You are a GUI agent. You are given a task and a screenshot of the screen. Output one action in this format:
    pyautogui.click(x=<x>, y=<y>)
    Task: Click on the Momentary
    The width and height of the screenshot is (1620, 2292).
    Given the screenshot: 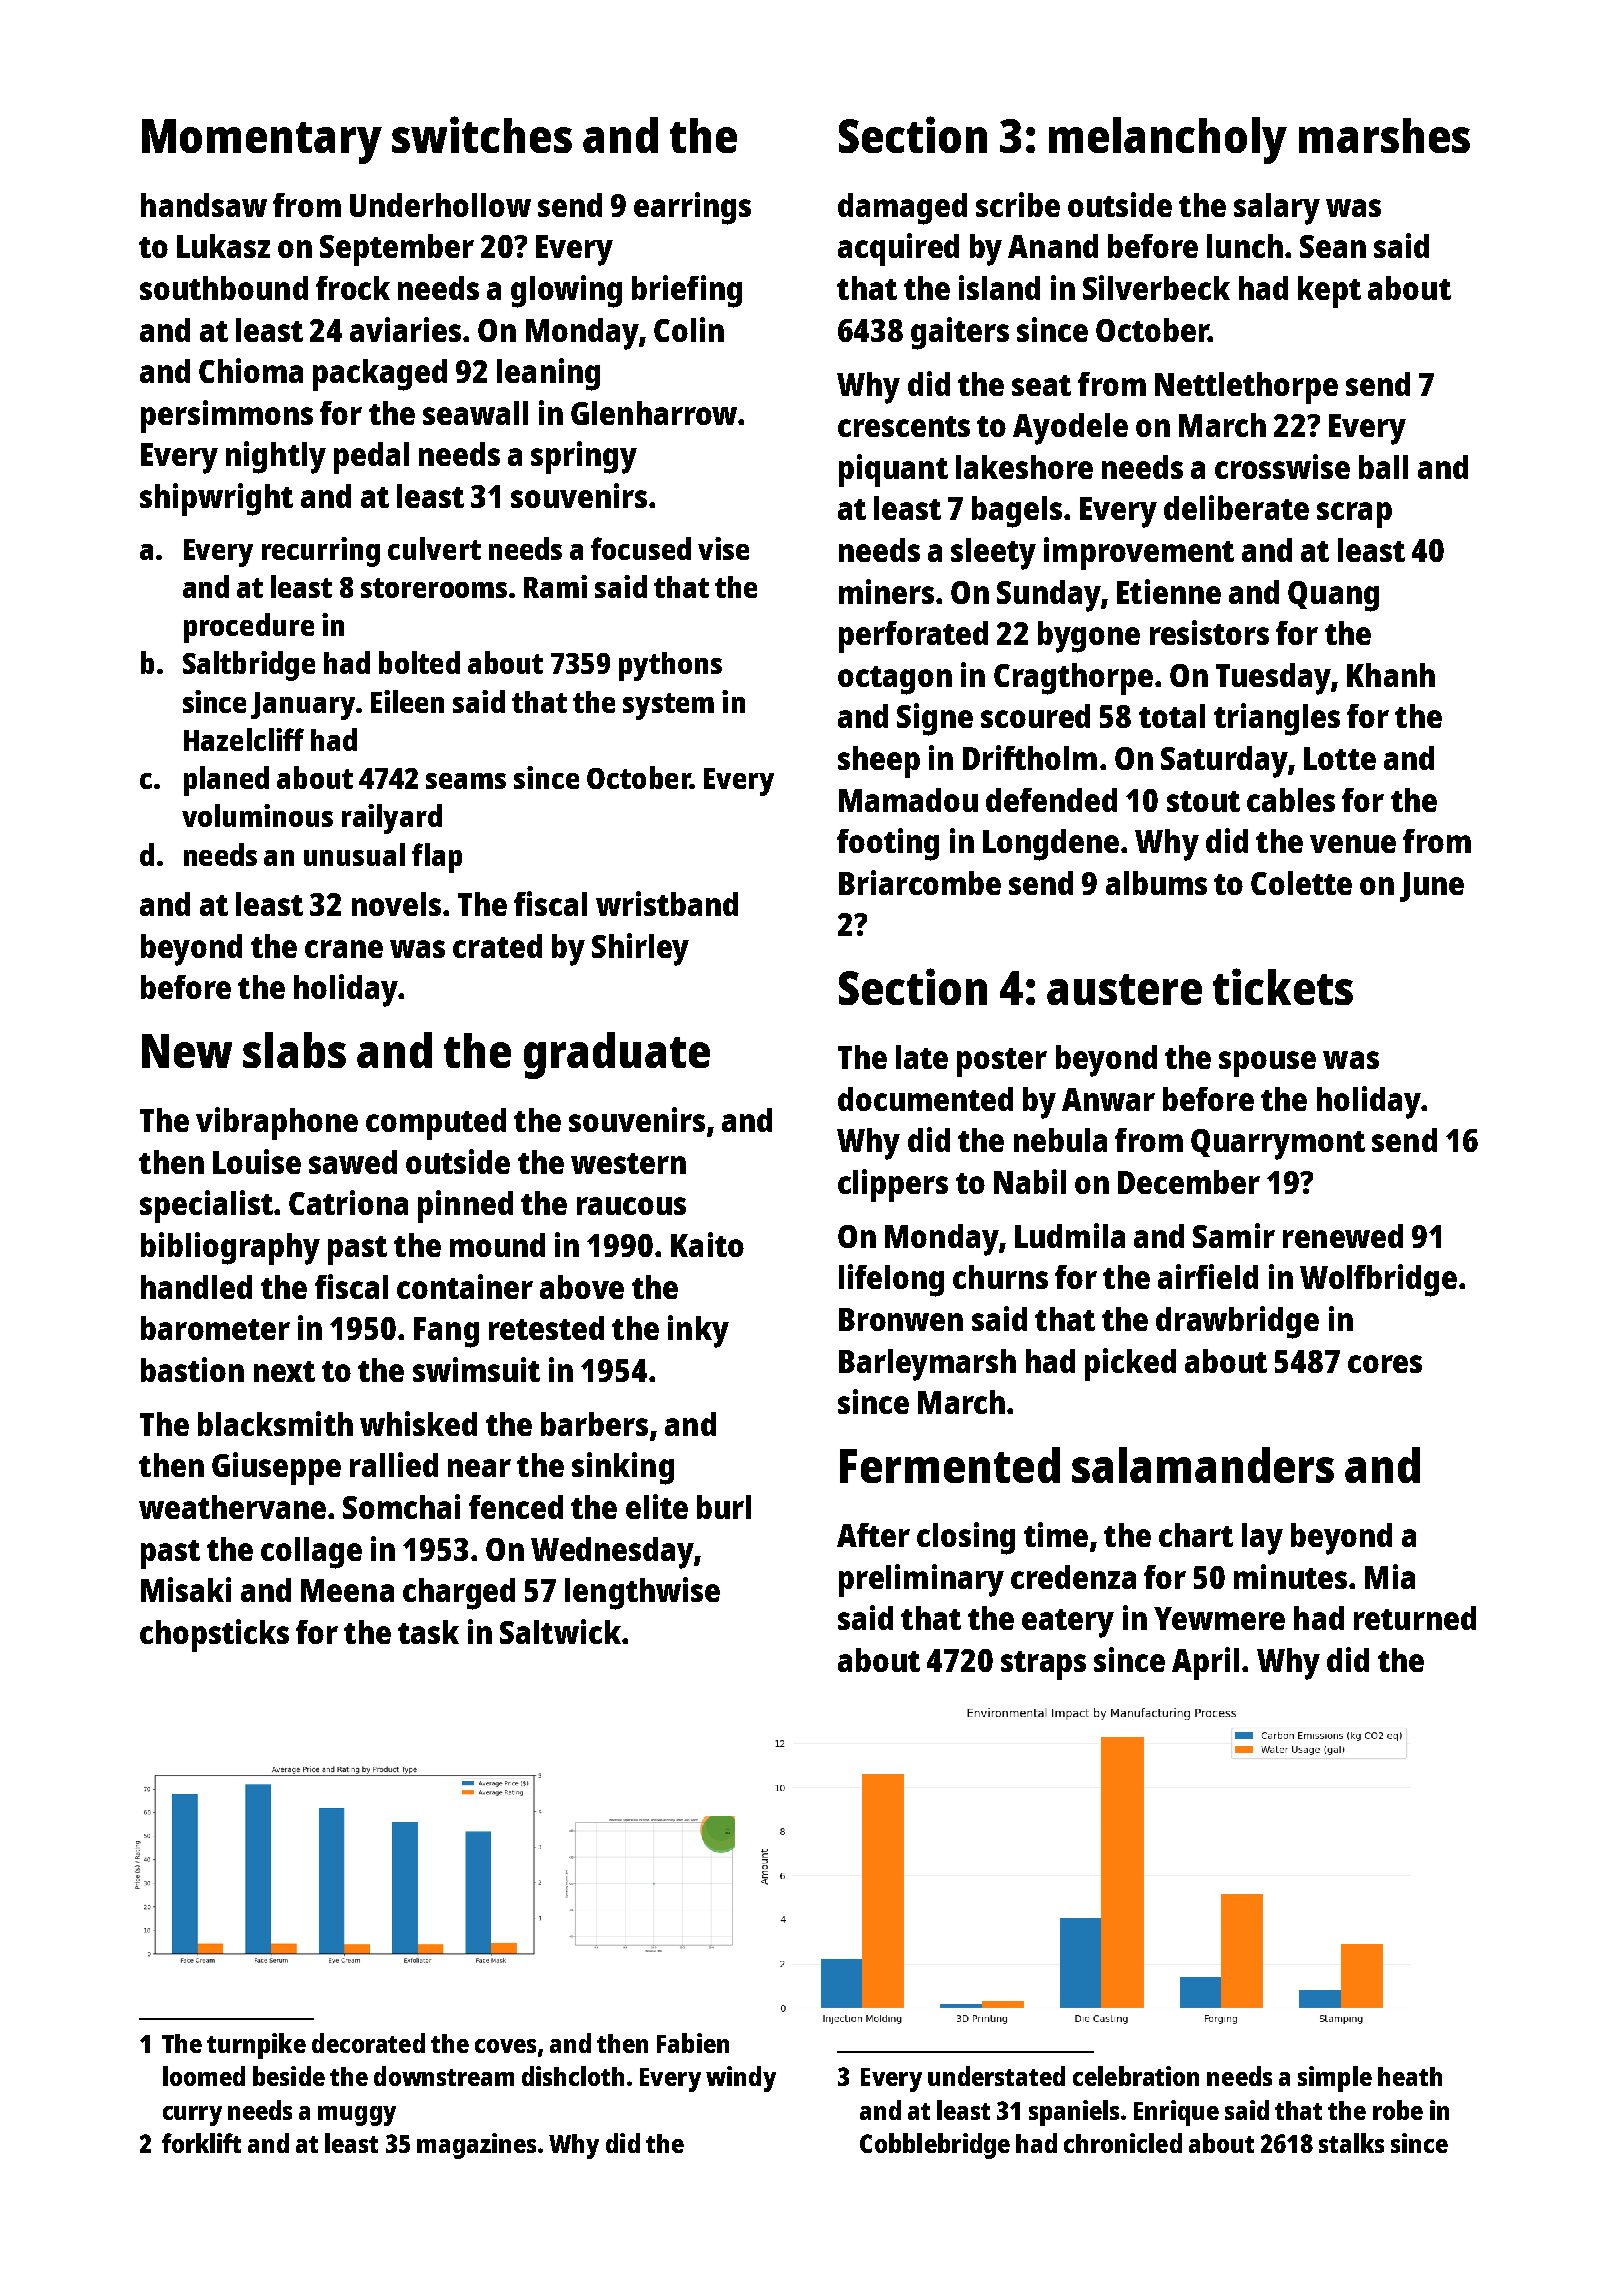 What is the action you would take?
    pyautogui.click(x=262, y=141)
